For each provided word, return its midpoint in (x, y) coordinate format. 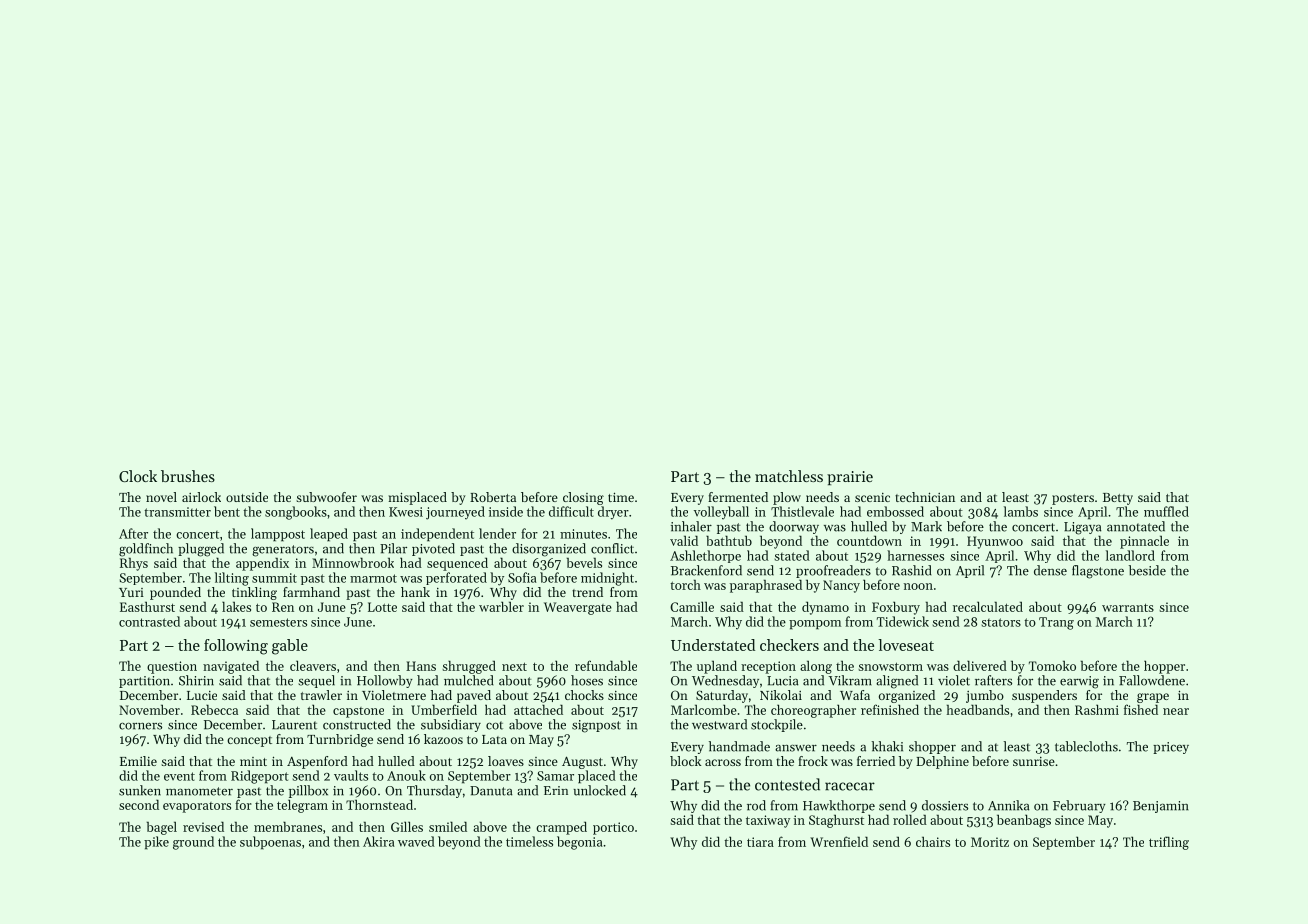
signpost (596, 726)
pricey (1171, 748)
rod (756, 805)
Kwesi (406, 512)
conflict (612, 548)
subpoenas (270, 843)
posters (1073, 499)
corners (140, 726)
